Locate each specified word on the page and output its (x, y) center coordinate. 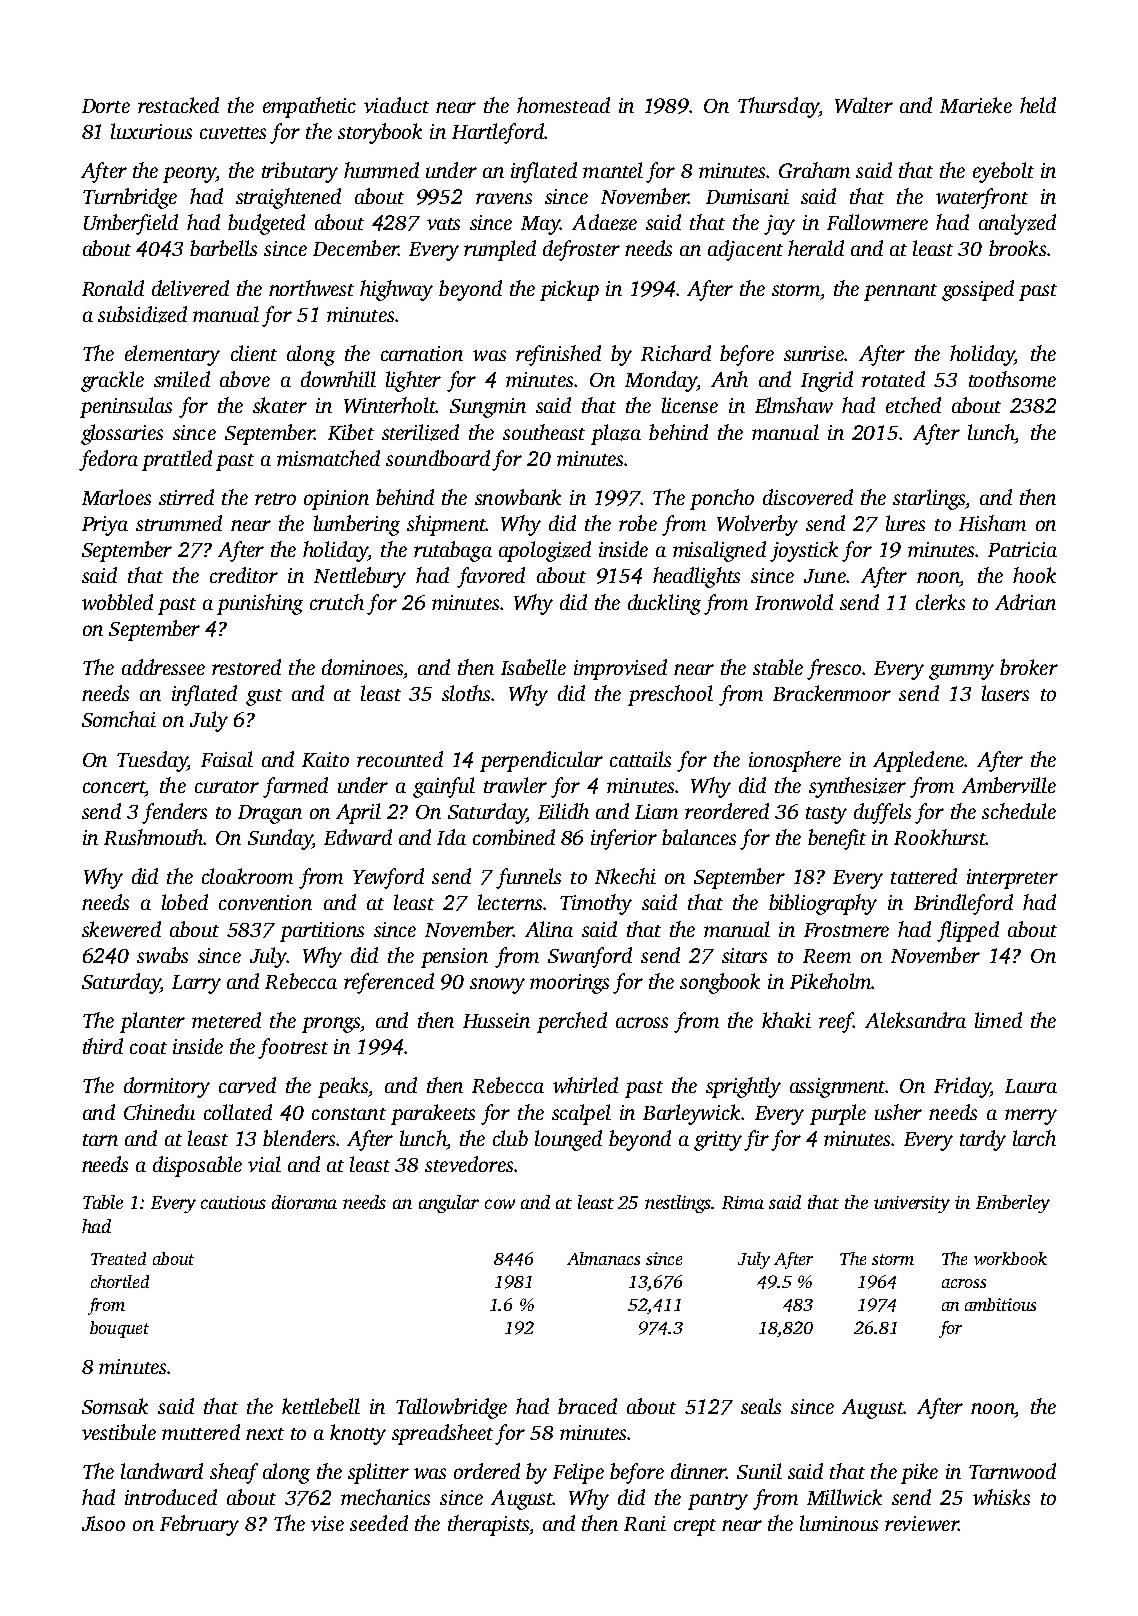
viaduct (396, 105)
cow (500, 1204)
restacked (178, 105)
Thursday (778, 107)
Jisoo (103, 1523)
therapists (488, 1525)
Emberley (1013, 1204)
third (103, 1046)
